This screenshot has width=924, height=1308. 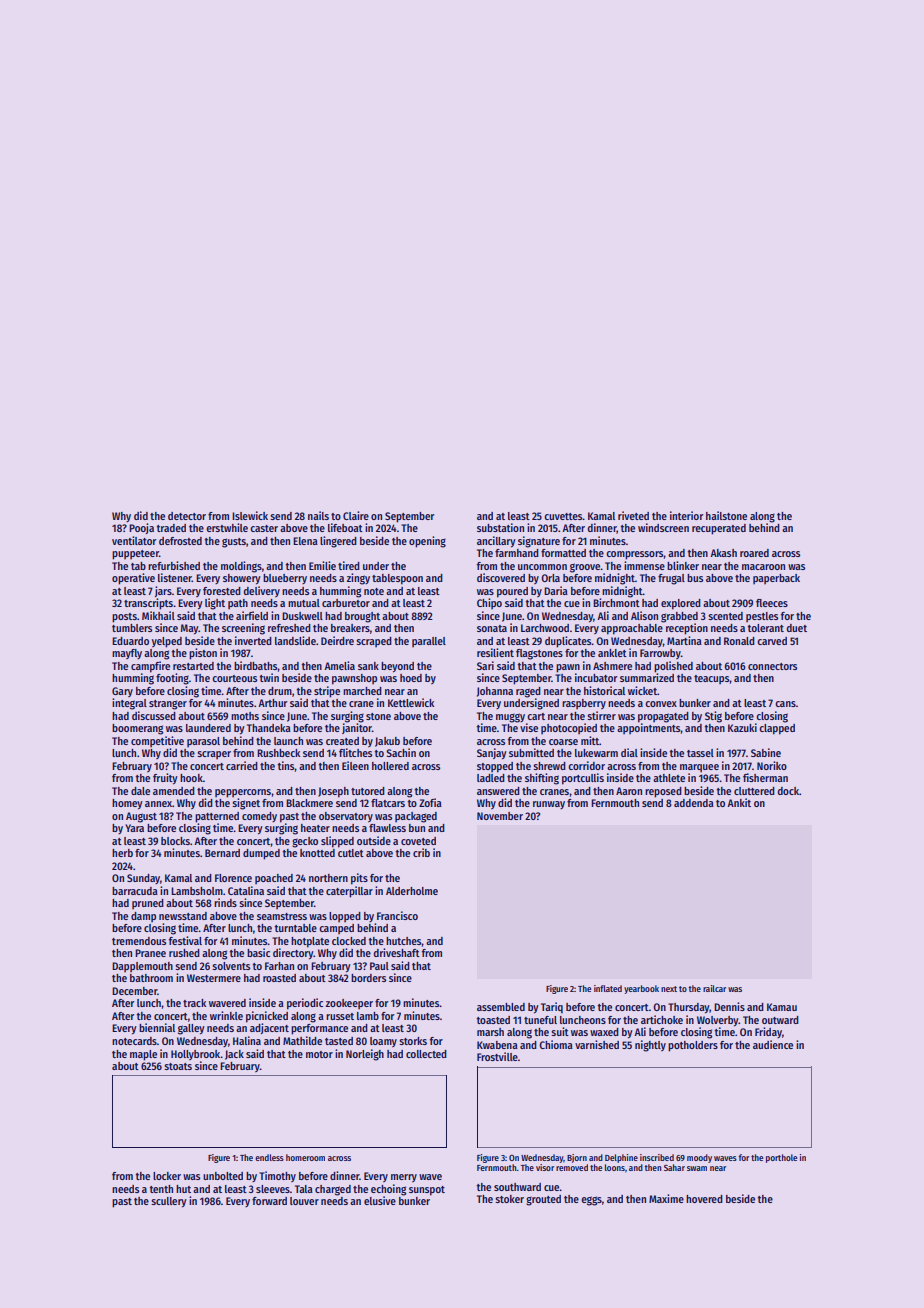 What do you see at coordinates (497, 1056) in the screenshot?
I see `Frostville` at bounding box center [497, 1056].
